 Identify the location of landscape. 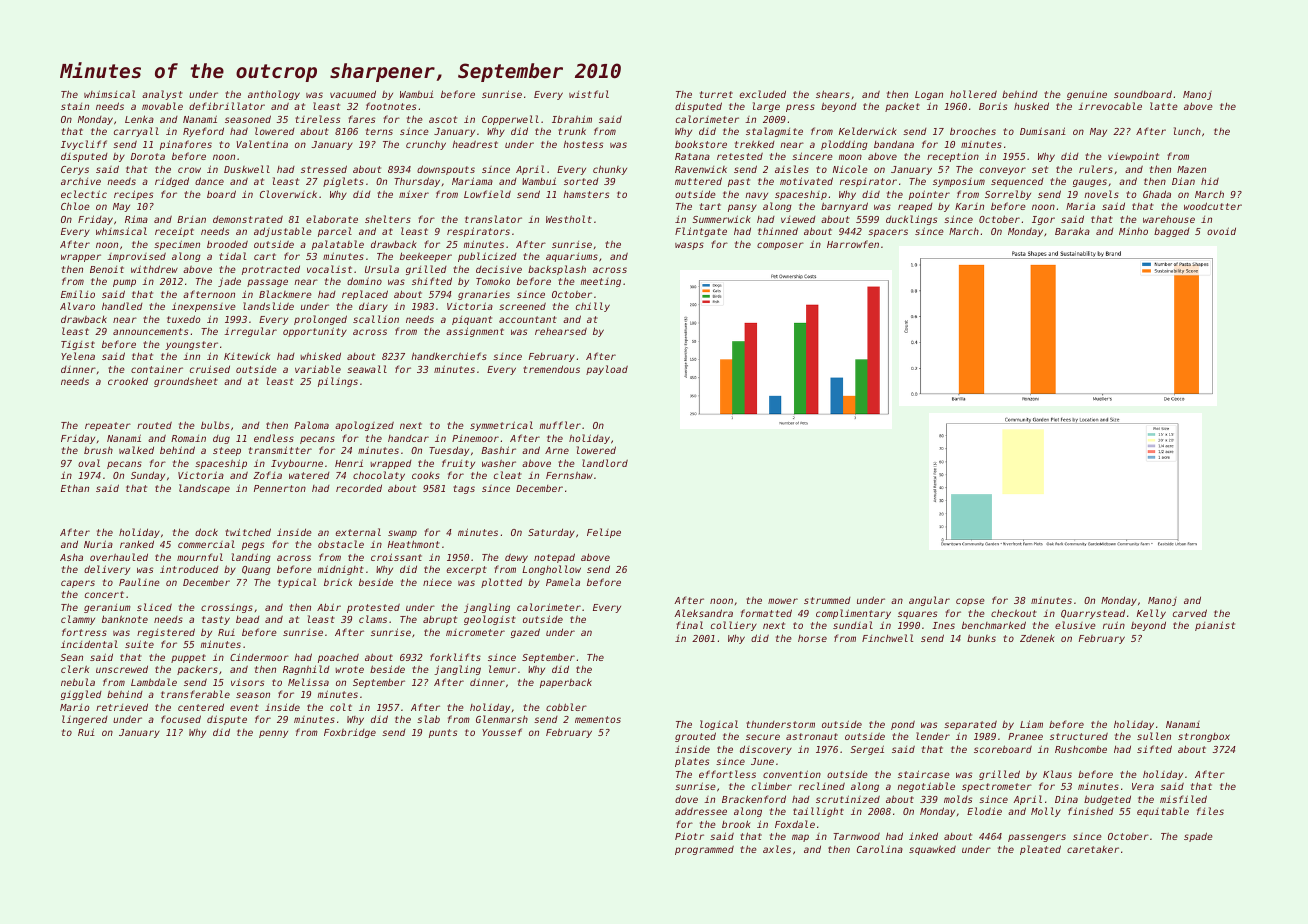
(204, 489).
